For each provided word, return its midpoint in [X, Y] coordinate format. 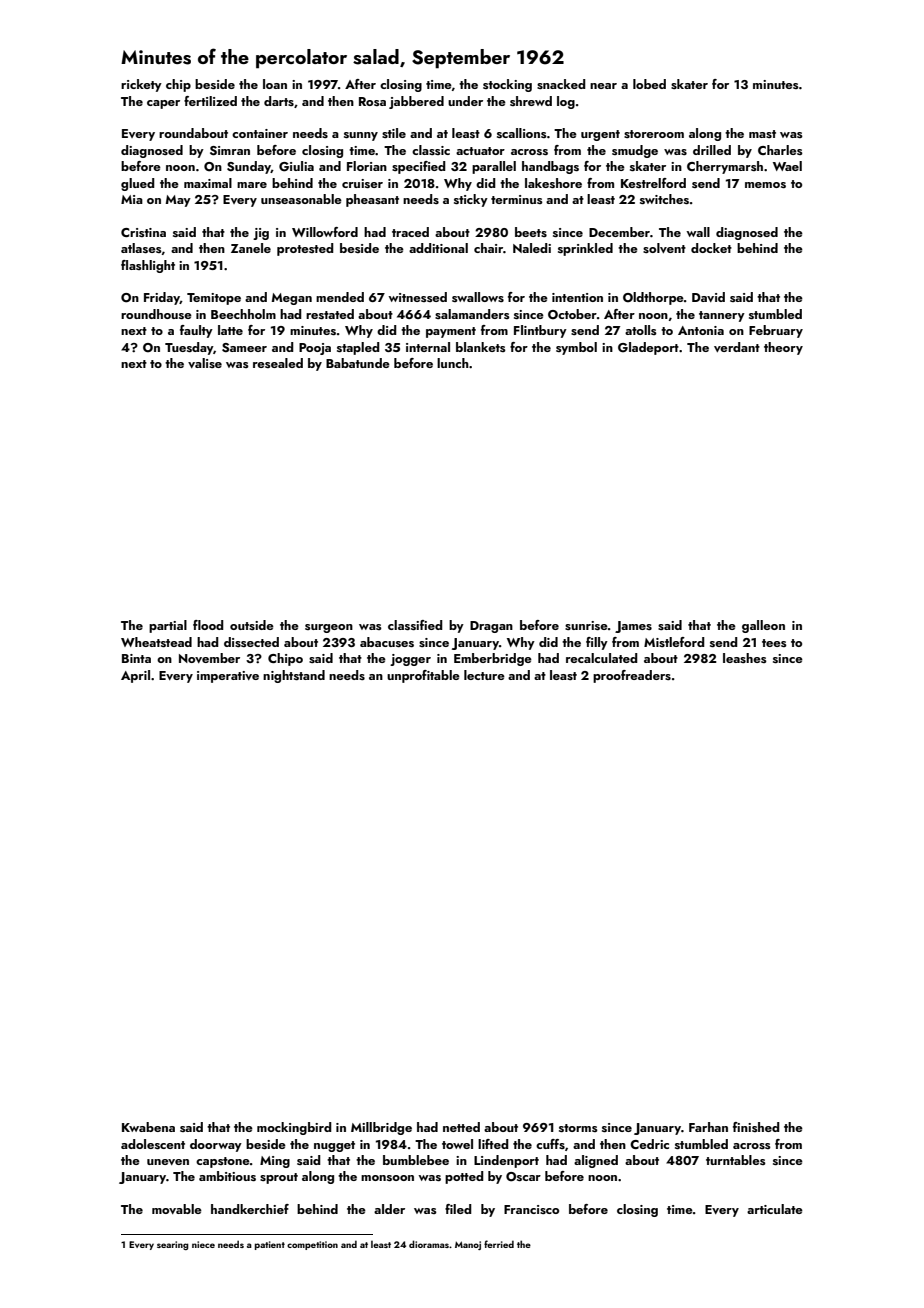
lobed [649, 84]
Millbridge [381, 1128]
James [633, 627]
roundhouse [156, 314]
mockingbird [294, 1128]
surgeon [329, 628]
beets [531, 232]
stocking [507, 85]
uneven [168, 1162]
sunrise [586, 625]
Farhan [708, 1127]
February [776, 331]
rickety [141, 85]
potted [464, 1177]
